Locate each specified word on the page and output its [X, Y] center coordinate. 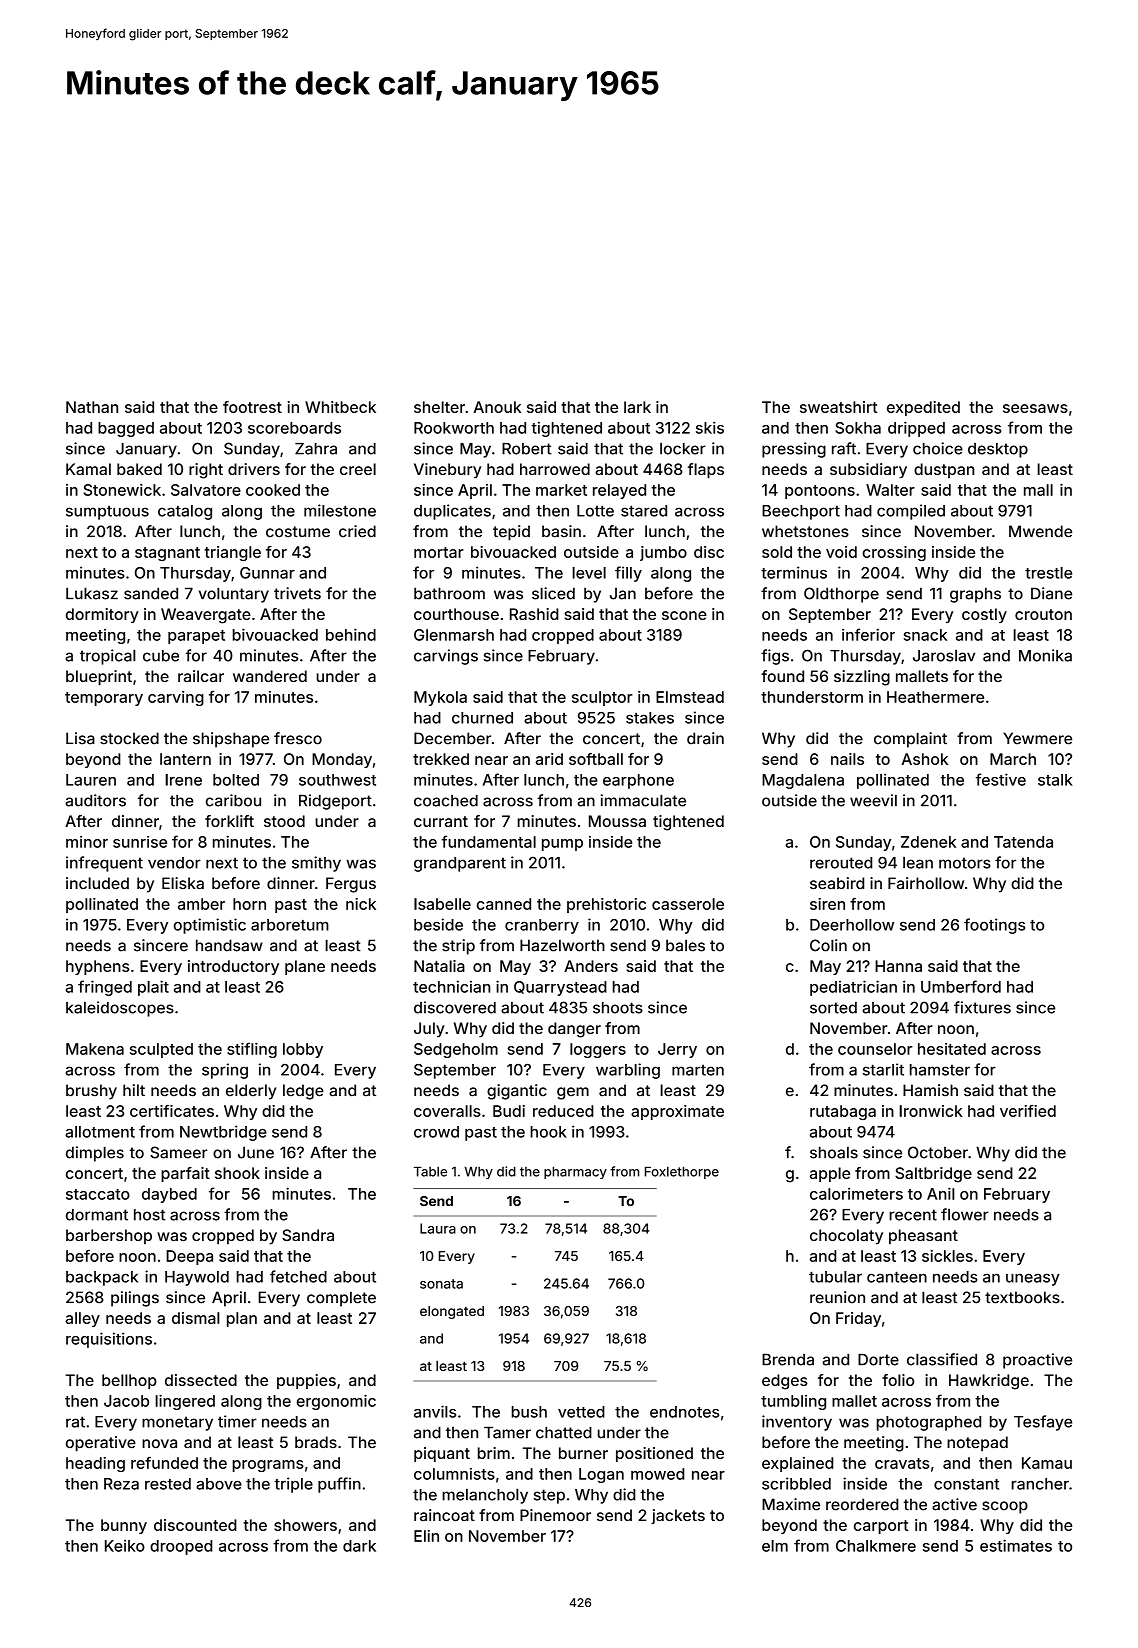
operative [101, 1444]
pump [562, 845]
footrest [252, 407]
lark [637, 407]
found [782, 676]
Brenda [788, 1360]
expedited [923, 408]
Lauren [91, 780]
